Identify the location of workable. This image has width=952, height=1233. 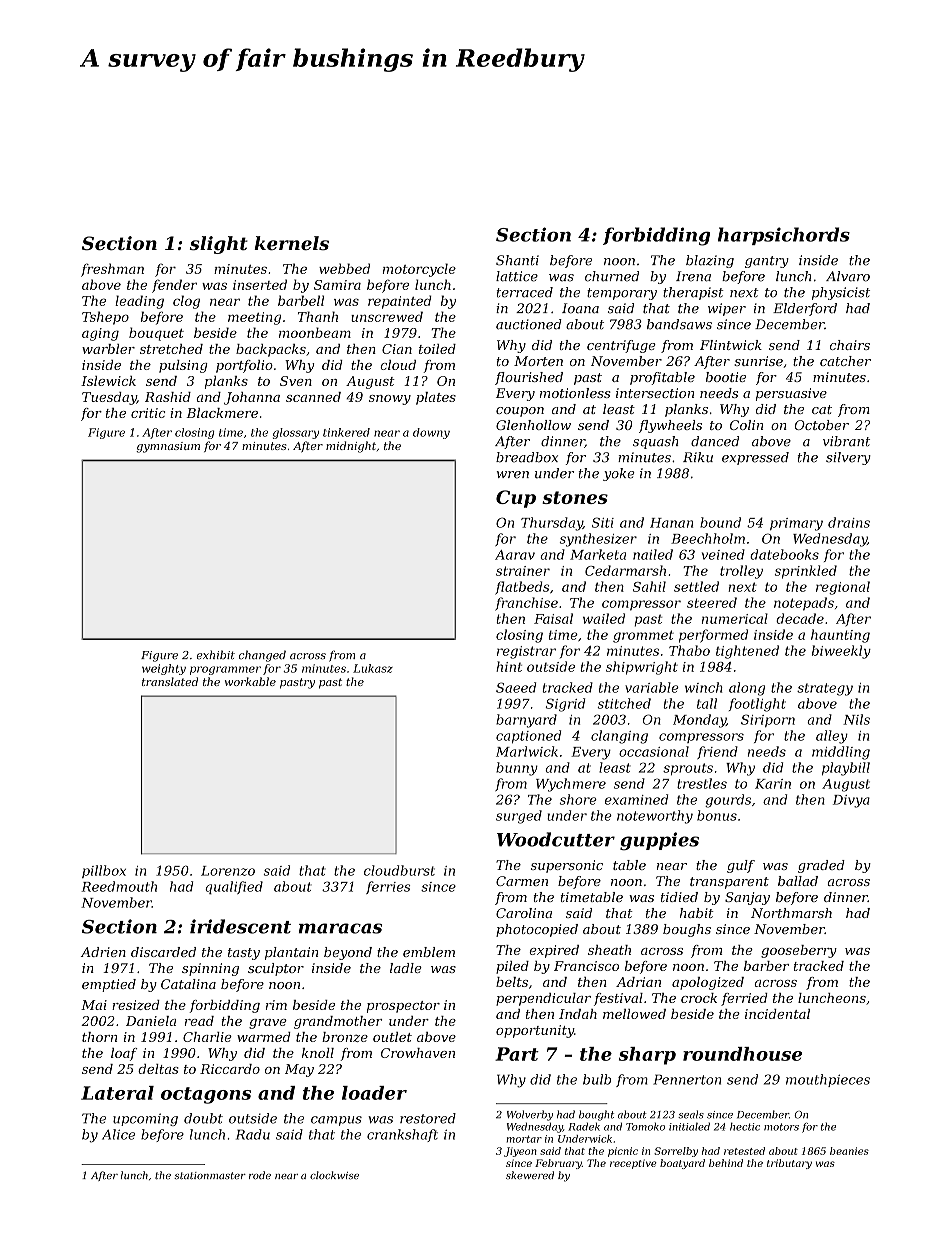
(250, 681).
